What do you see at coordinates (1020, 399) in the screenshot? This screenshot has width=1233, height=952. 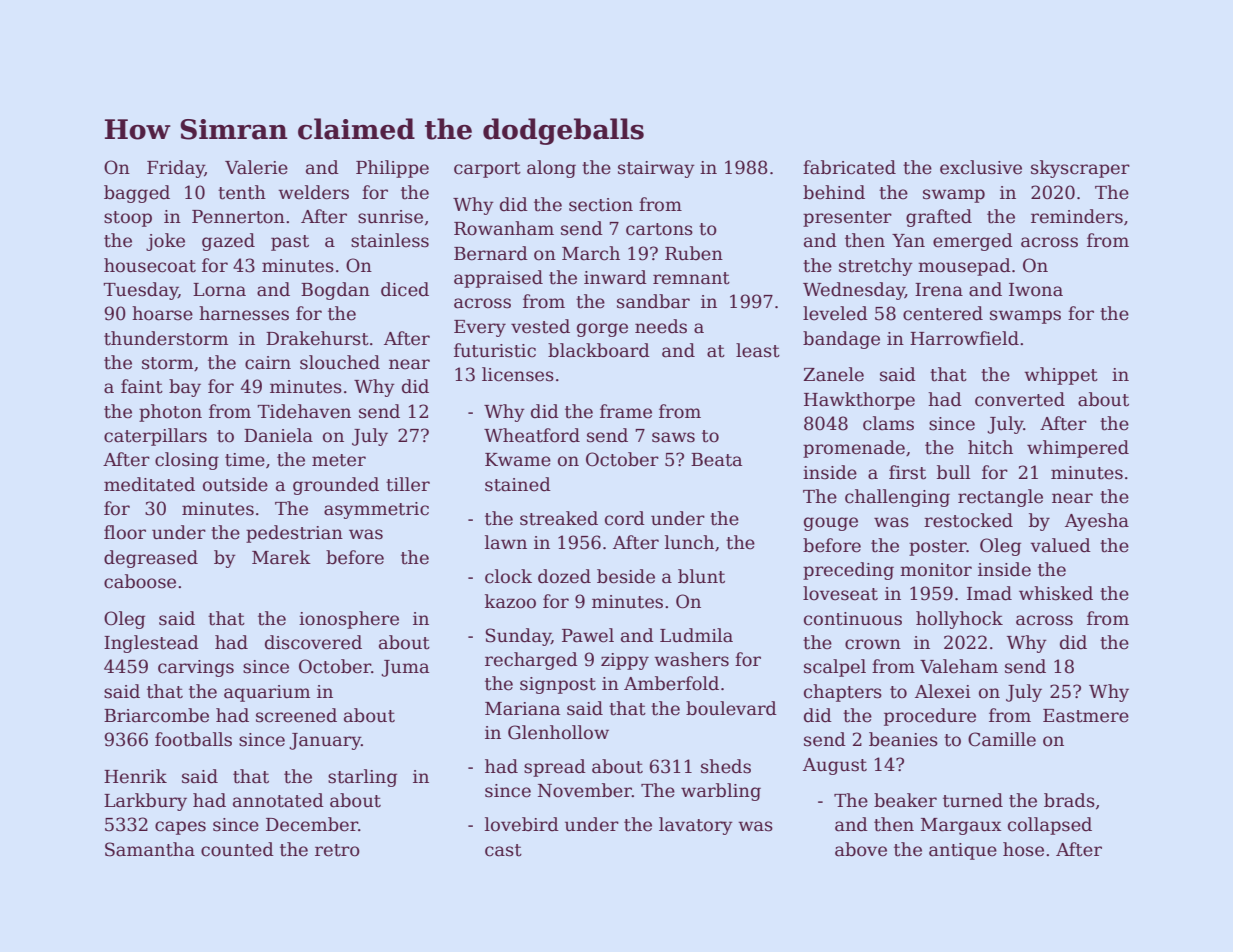 I see `converted` at bounding box center [1020, 399].
